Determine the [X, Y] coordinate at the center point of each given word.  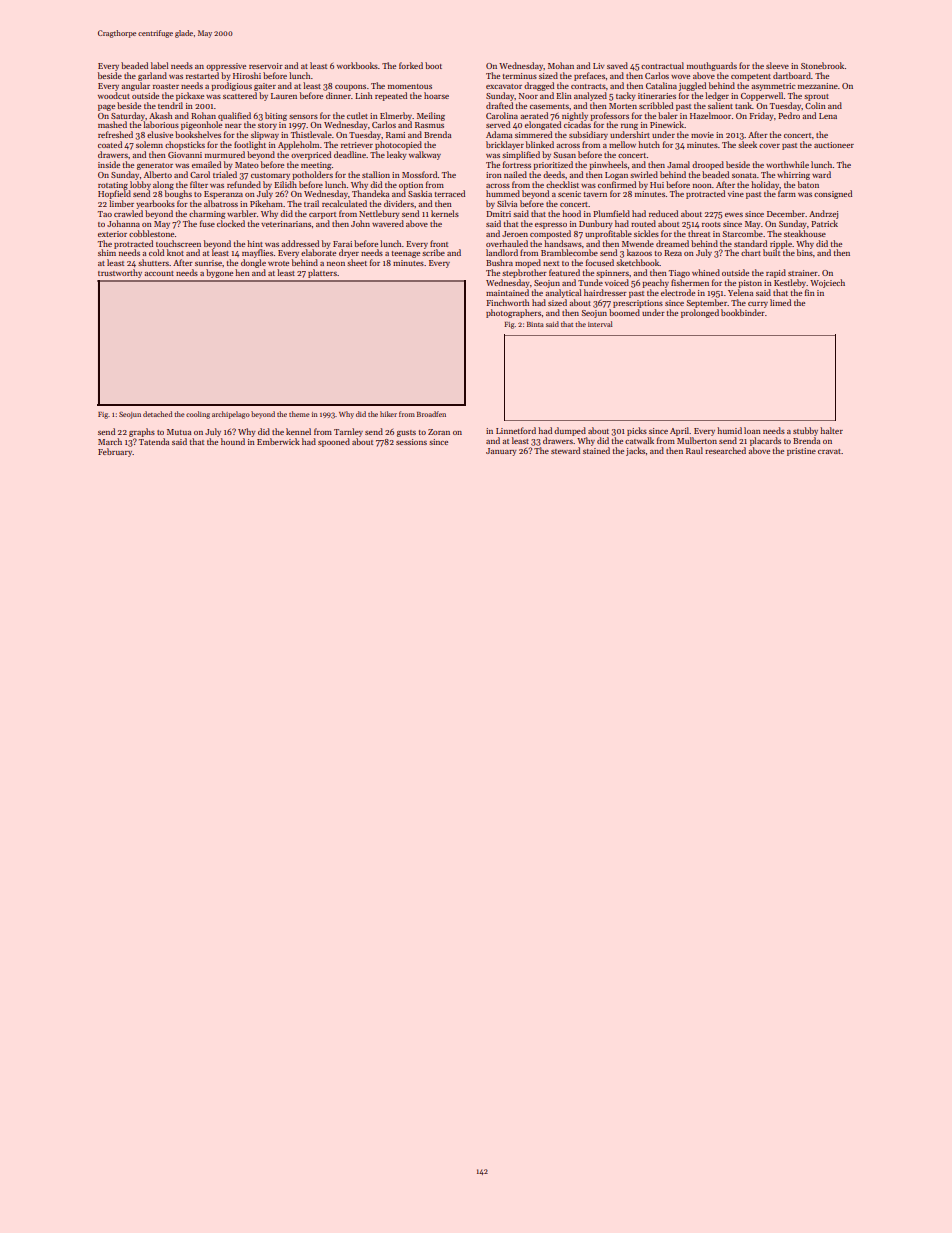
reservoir [266, 66]
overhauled [507, 243]
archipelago [231, 415]
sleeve [777, 65]
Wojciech [827, 283]
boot [433, 65]
